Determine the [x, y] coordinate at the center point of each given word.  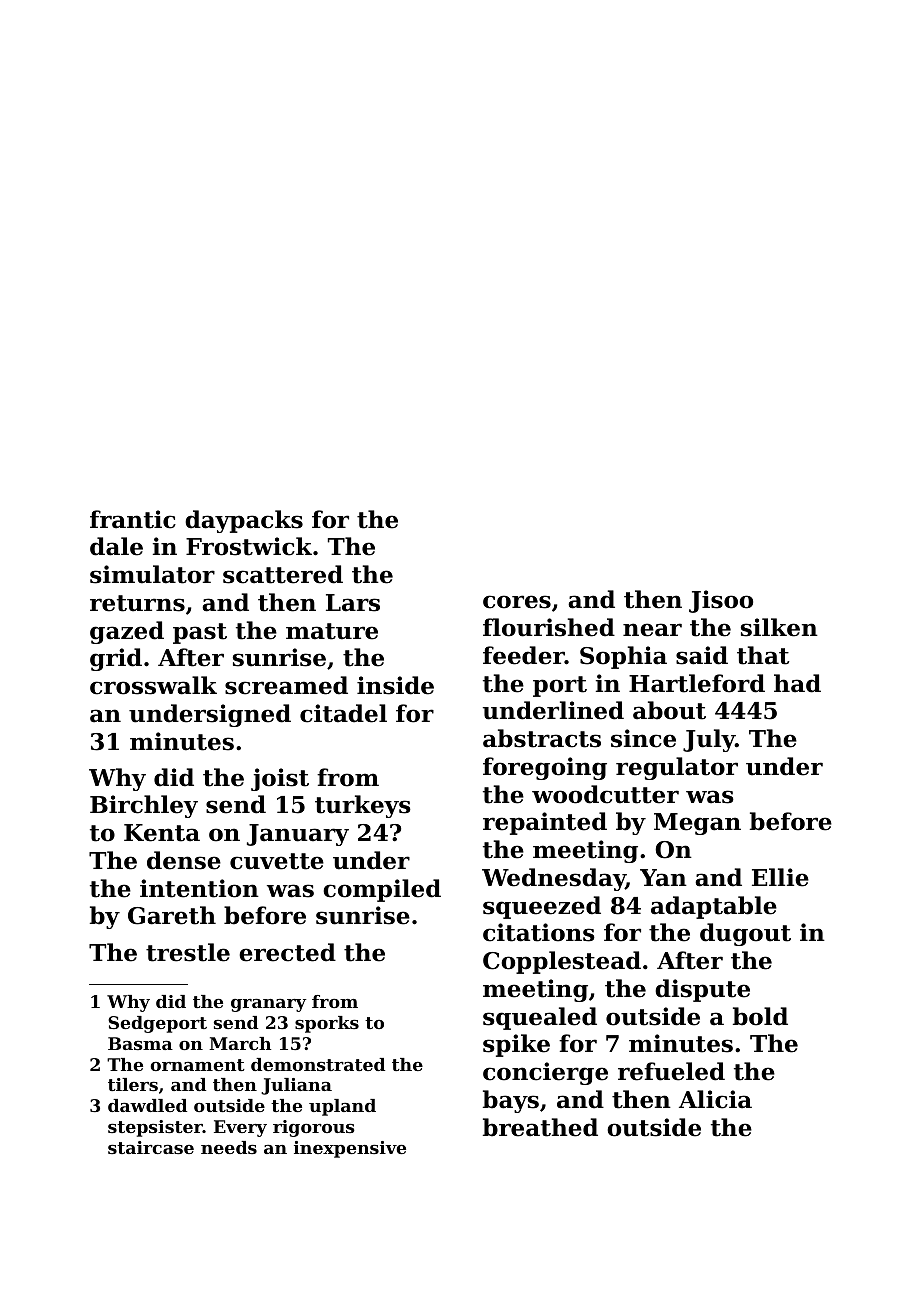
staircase [151, 1147]
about [669, 710]
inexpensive [350, 1149]
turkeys [363, 806]
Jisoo [721, 601]
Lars [353, 603]
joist [280, 779]
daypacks [244, 521]
